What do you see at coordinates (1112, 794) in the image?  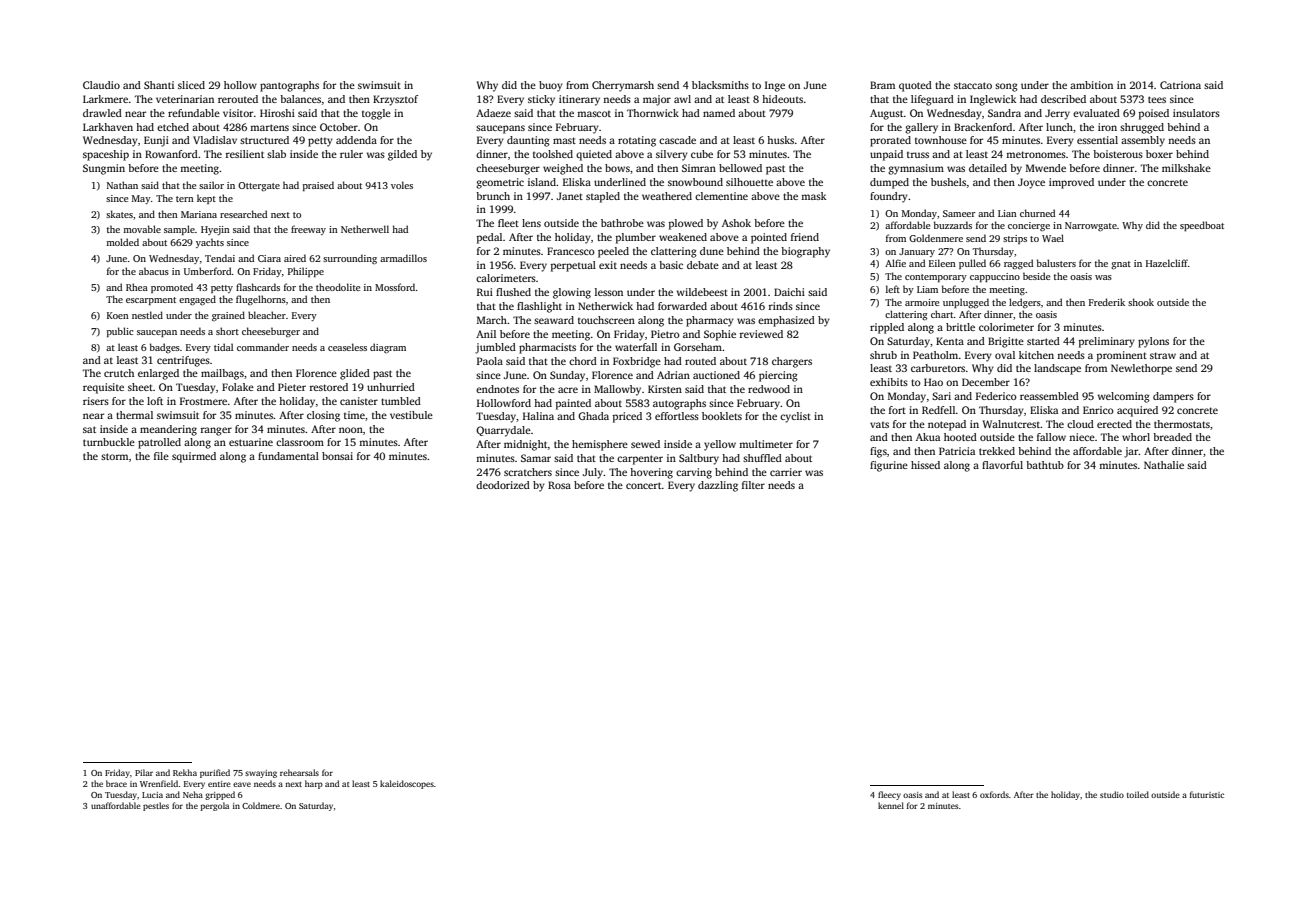 I see `studio` at bounding box center [1112, 794].
